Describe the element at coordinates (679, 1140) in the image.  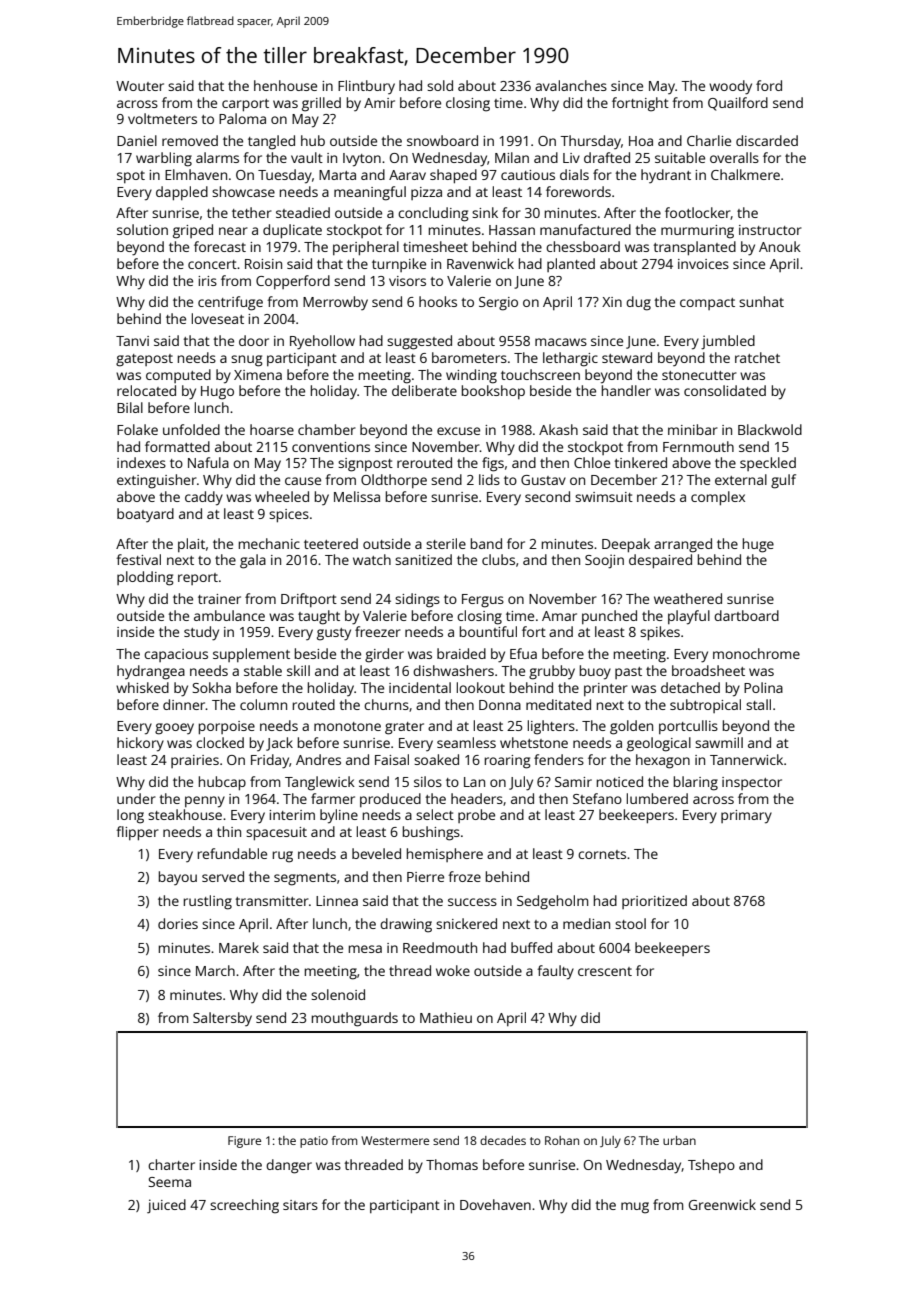
I see `urban` at that location.
